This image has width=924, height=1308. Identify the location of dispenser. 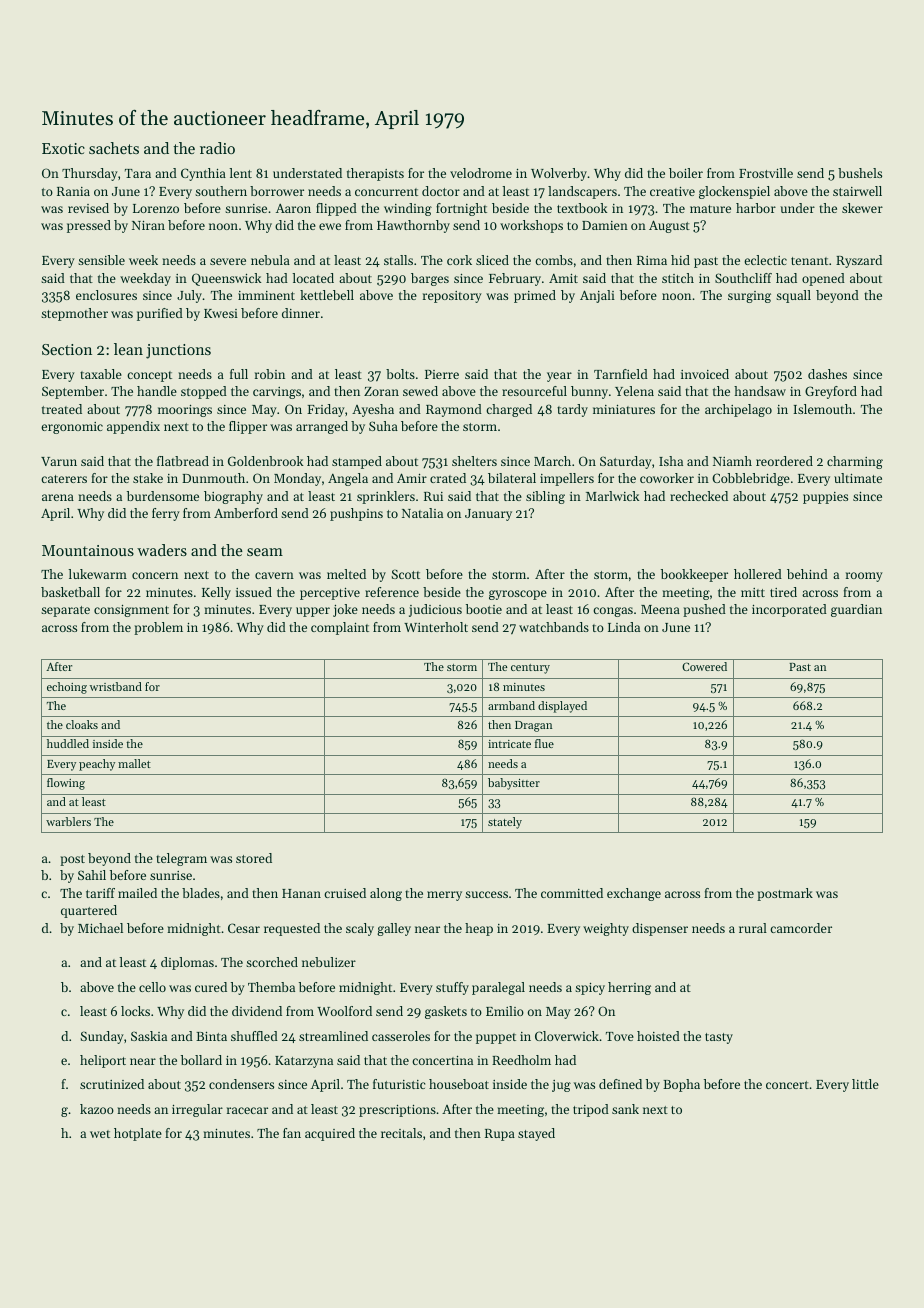
(660, 929).
